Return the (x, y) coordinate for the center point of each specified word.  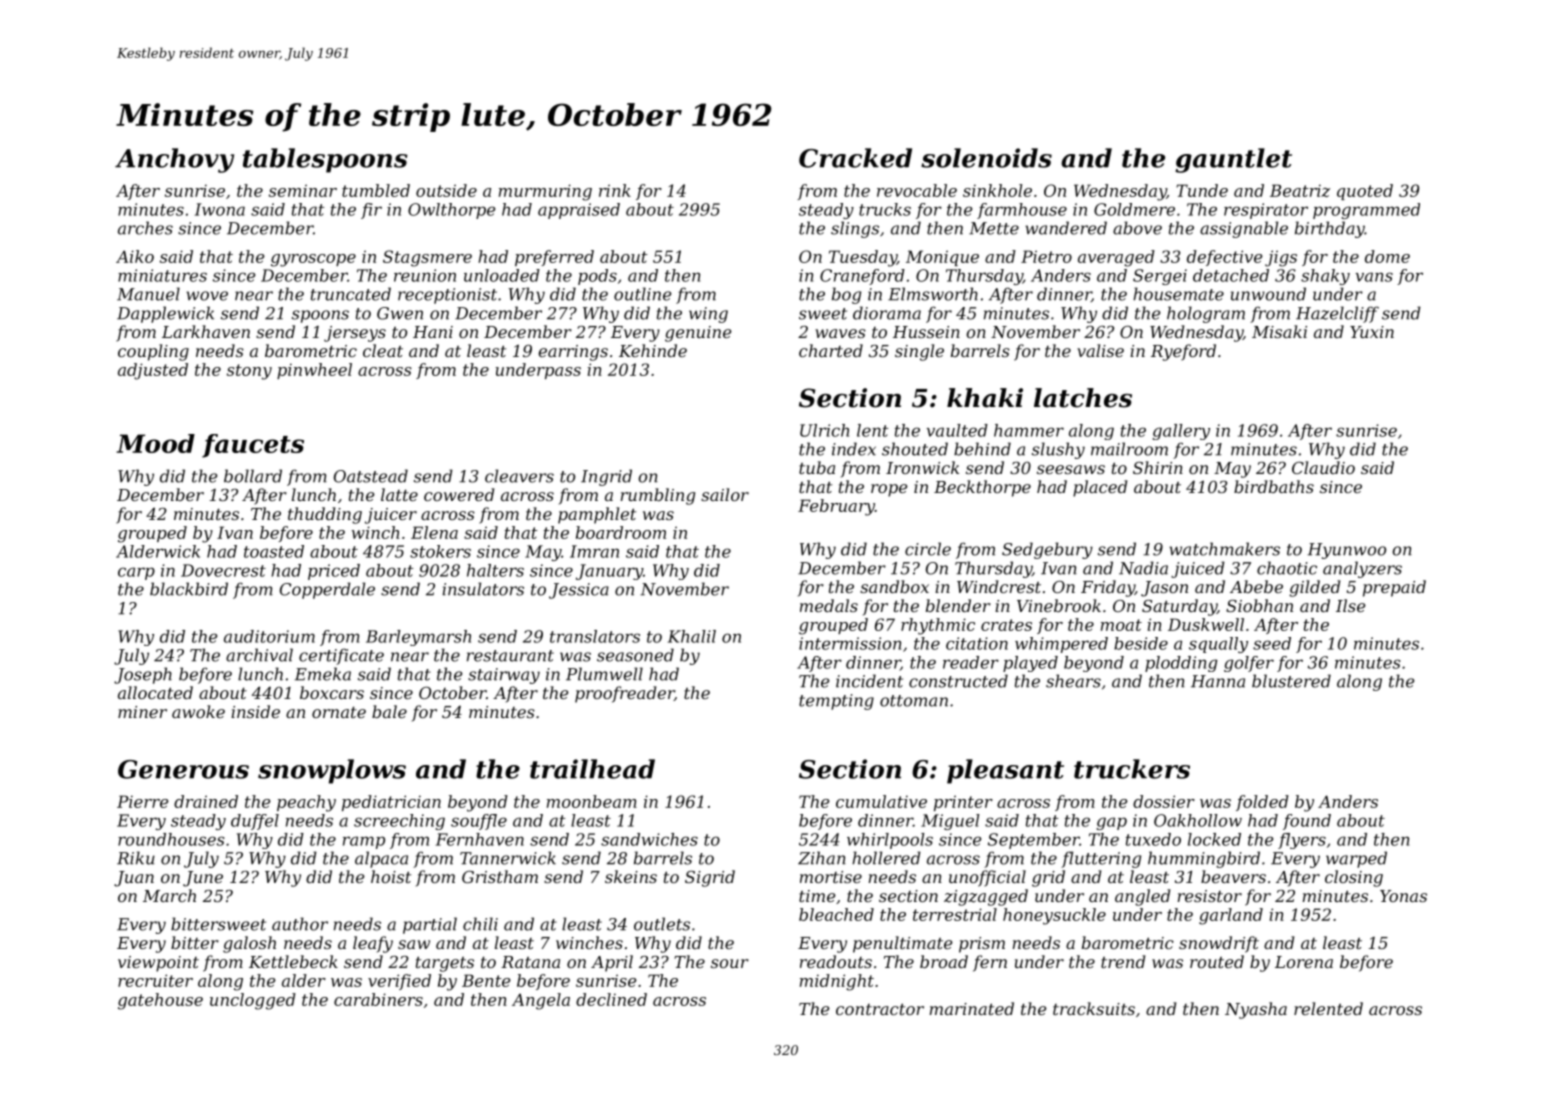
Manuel (148, 294)
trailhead (592, 769)
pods (597, 277)
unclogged (253, 1001)
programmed (1366, 211)
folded (1262, 803)
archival (259, 655)
